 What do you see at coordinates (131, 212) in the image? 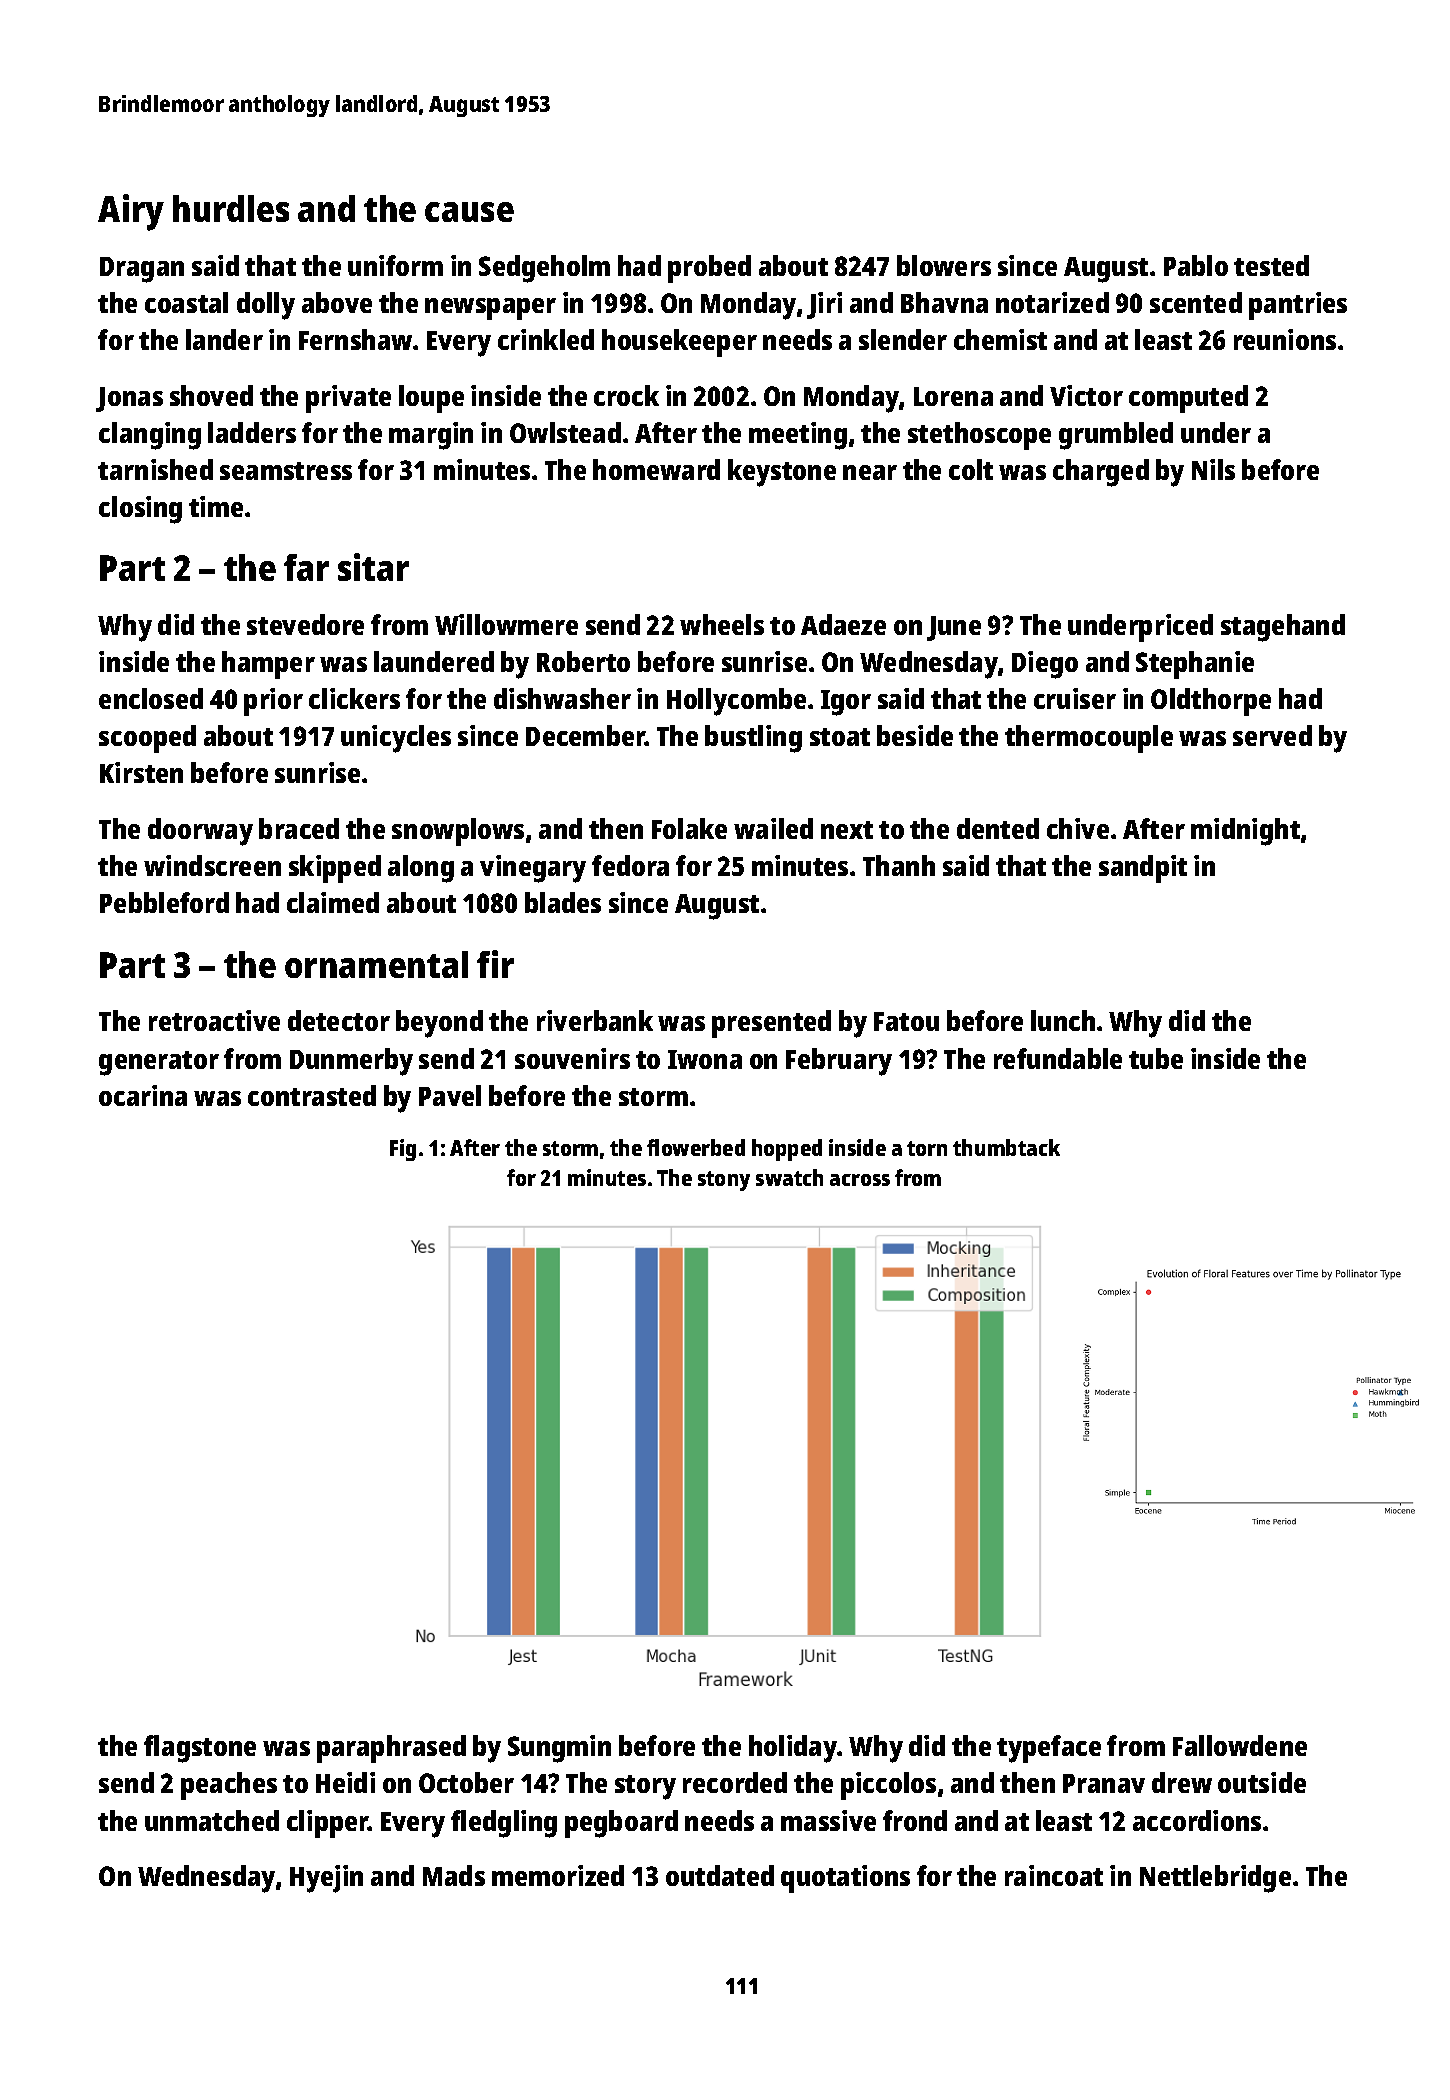
I see `Airy` at bounding box center [131, 212].
